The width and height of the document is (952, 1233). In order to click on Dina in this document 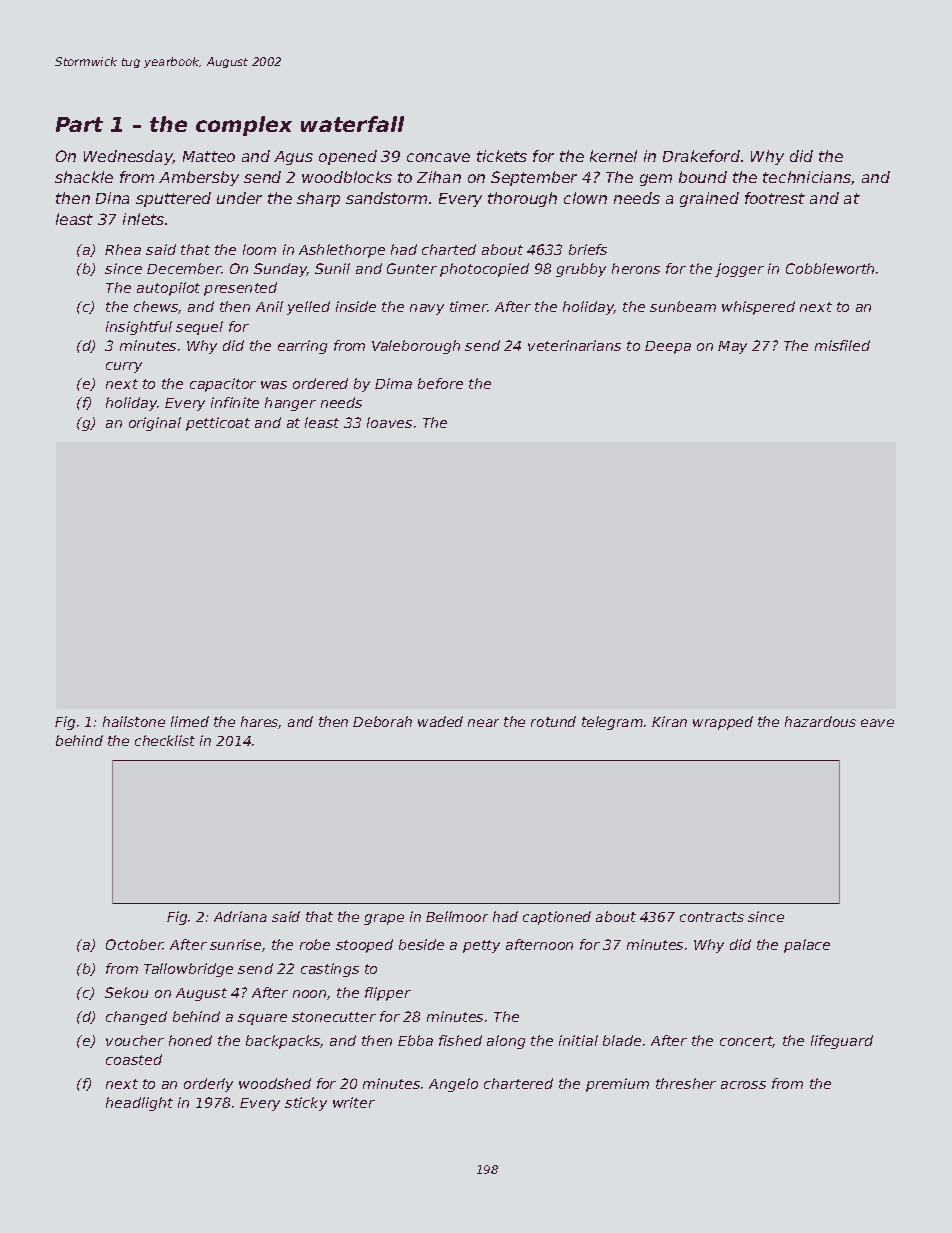, I will do `click(112, 198)`.
